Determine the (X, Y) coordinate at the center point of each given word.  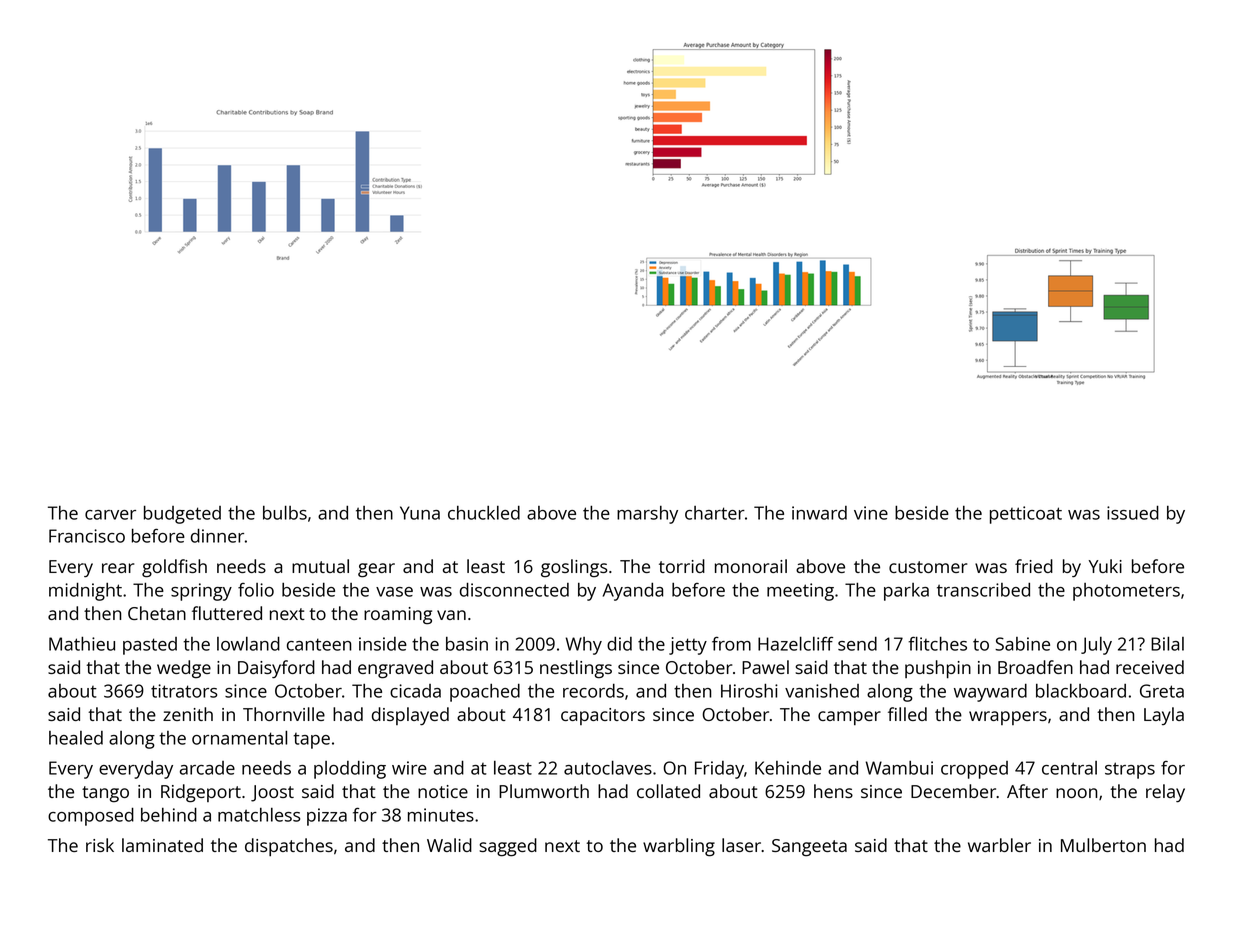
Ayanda (633, 592)
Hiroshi (749, 691)
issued (1133, 513)
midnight (85, 592)
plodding (350, 770)
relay (1165, 793)
